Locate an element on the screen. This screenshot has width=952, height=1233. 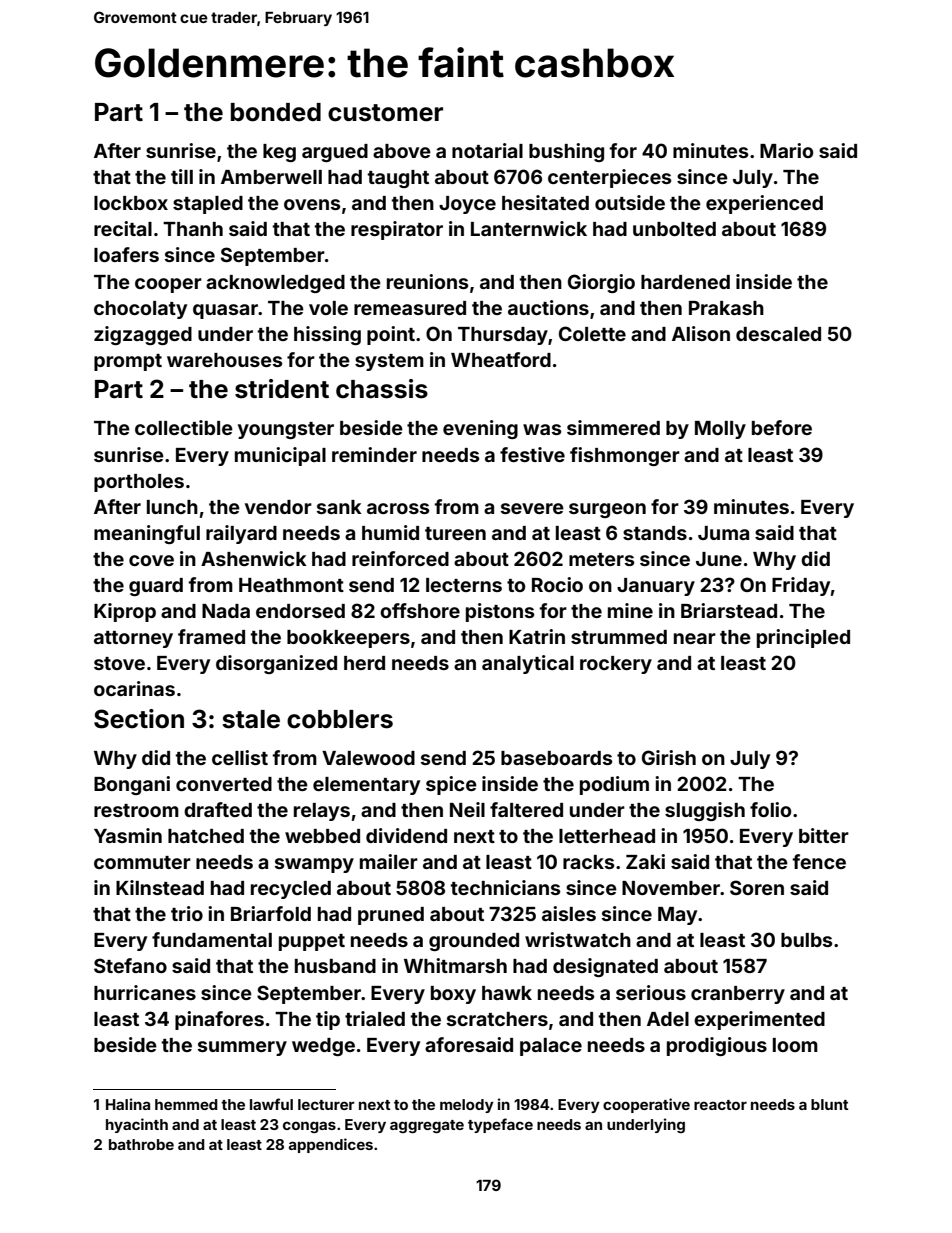
loafers is located at coordinates (126, 254).
